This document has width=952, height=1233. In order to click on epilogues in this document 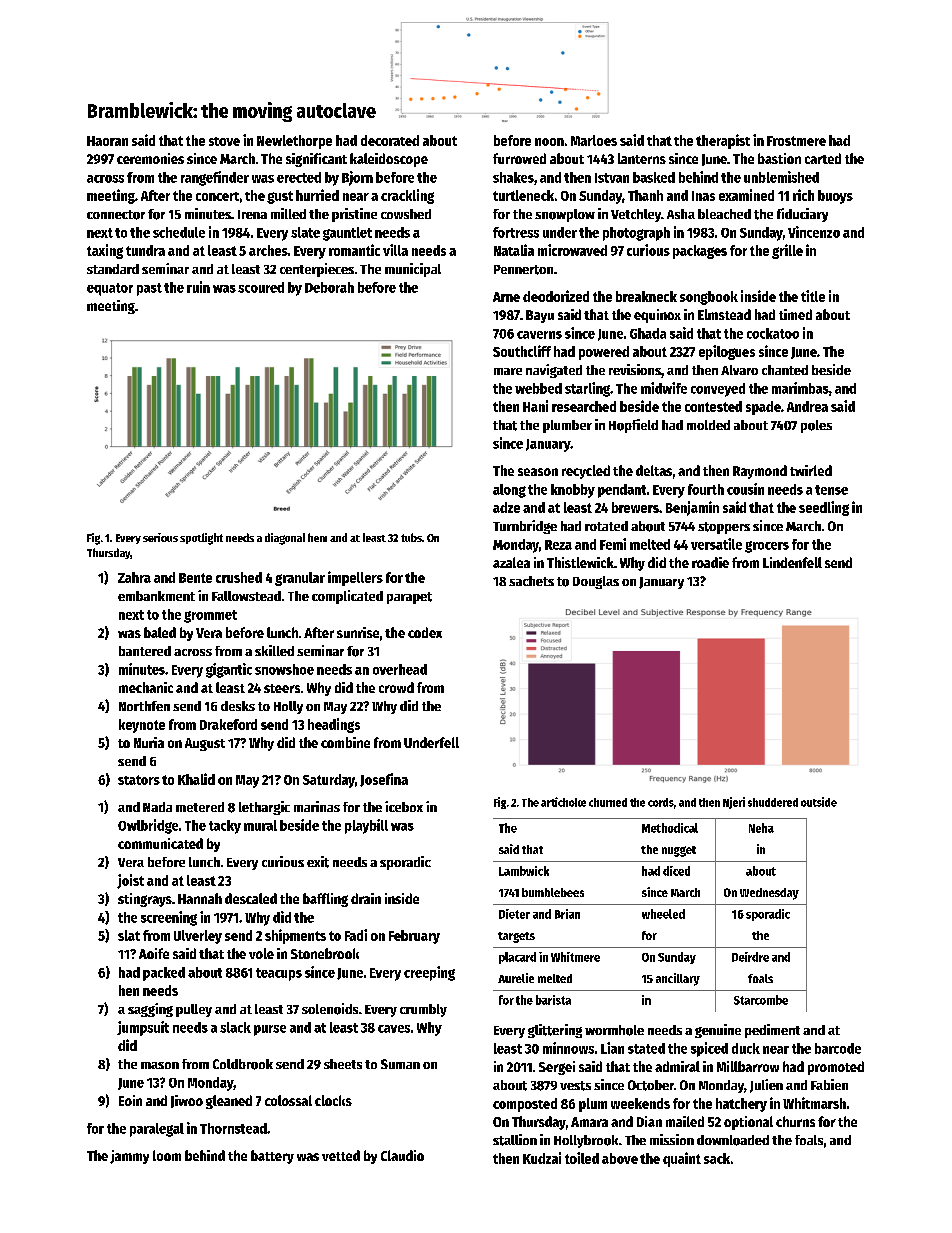, I will do `click(727, 352)`.
